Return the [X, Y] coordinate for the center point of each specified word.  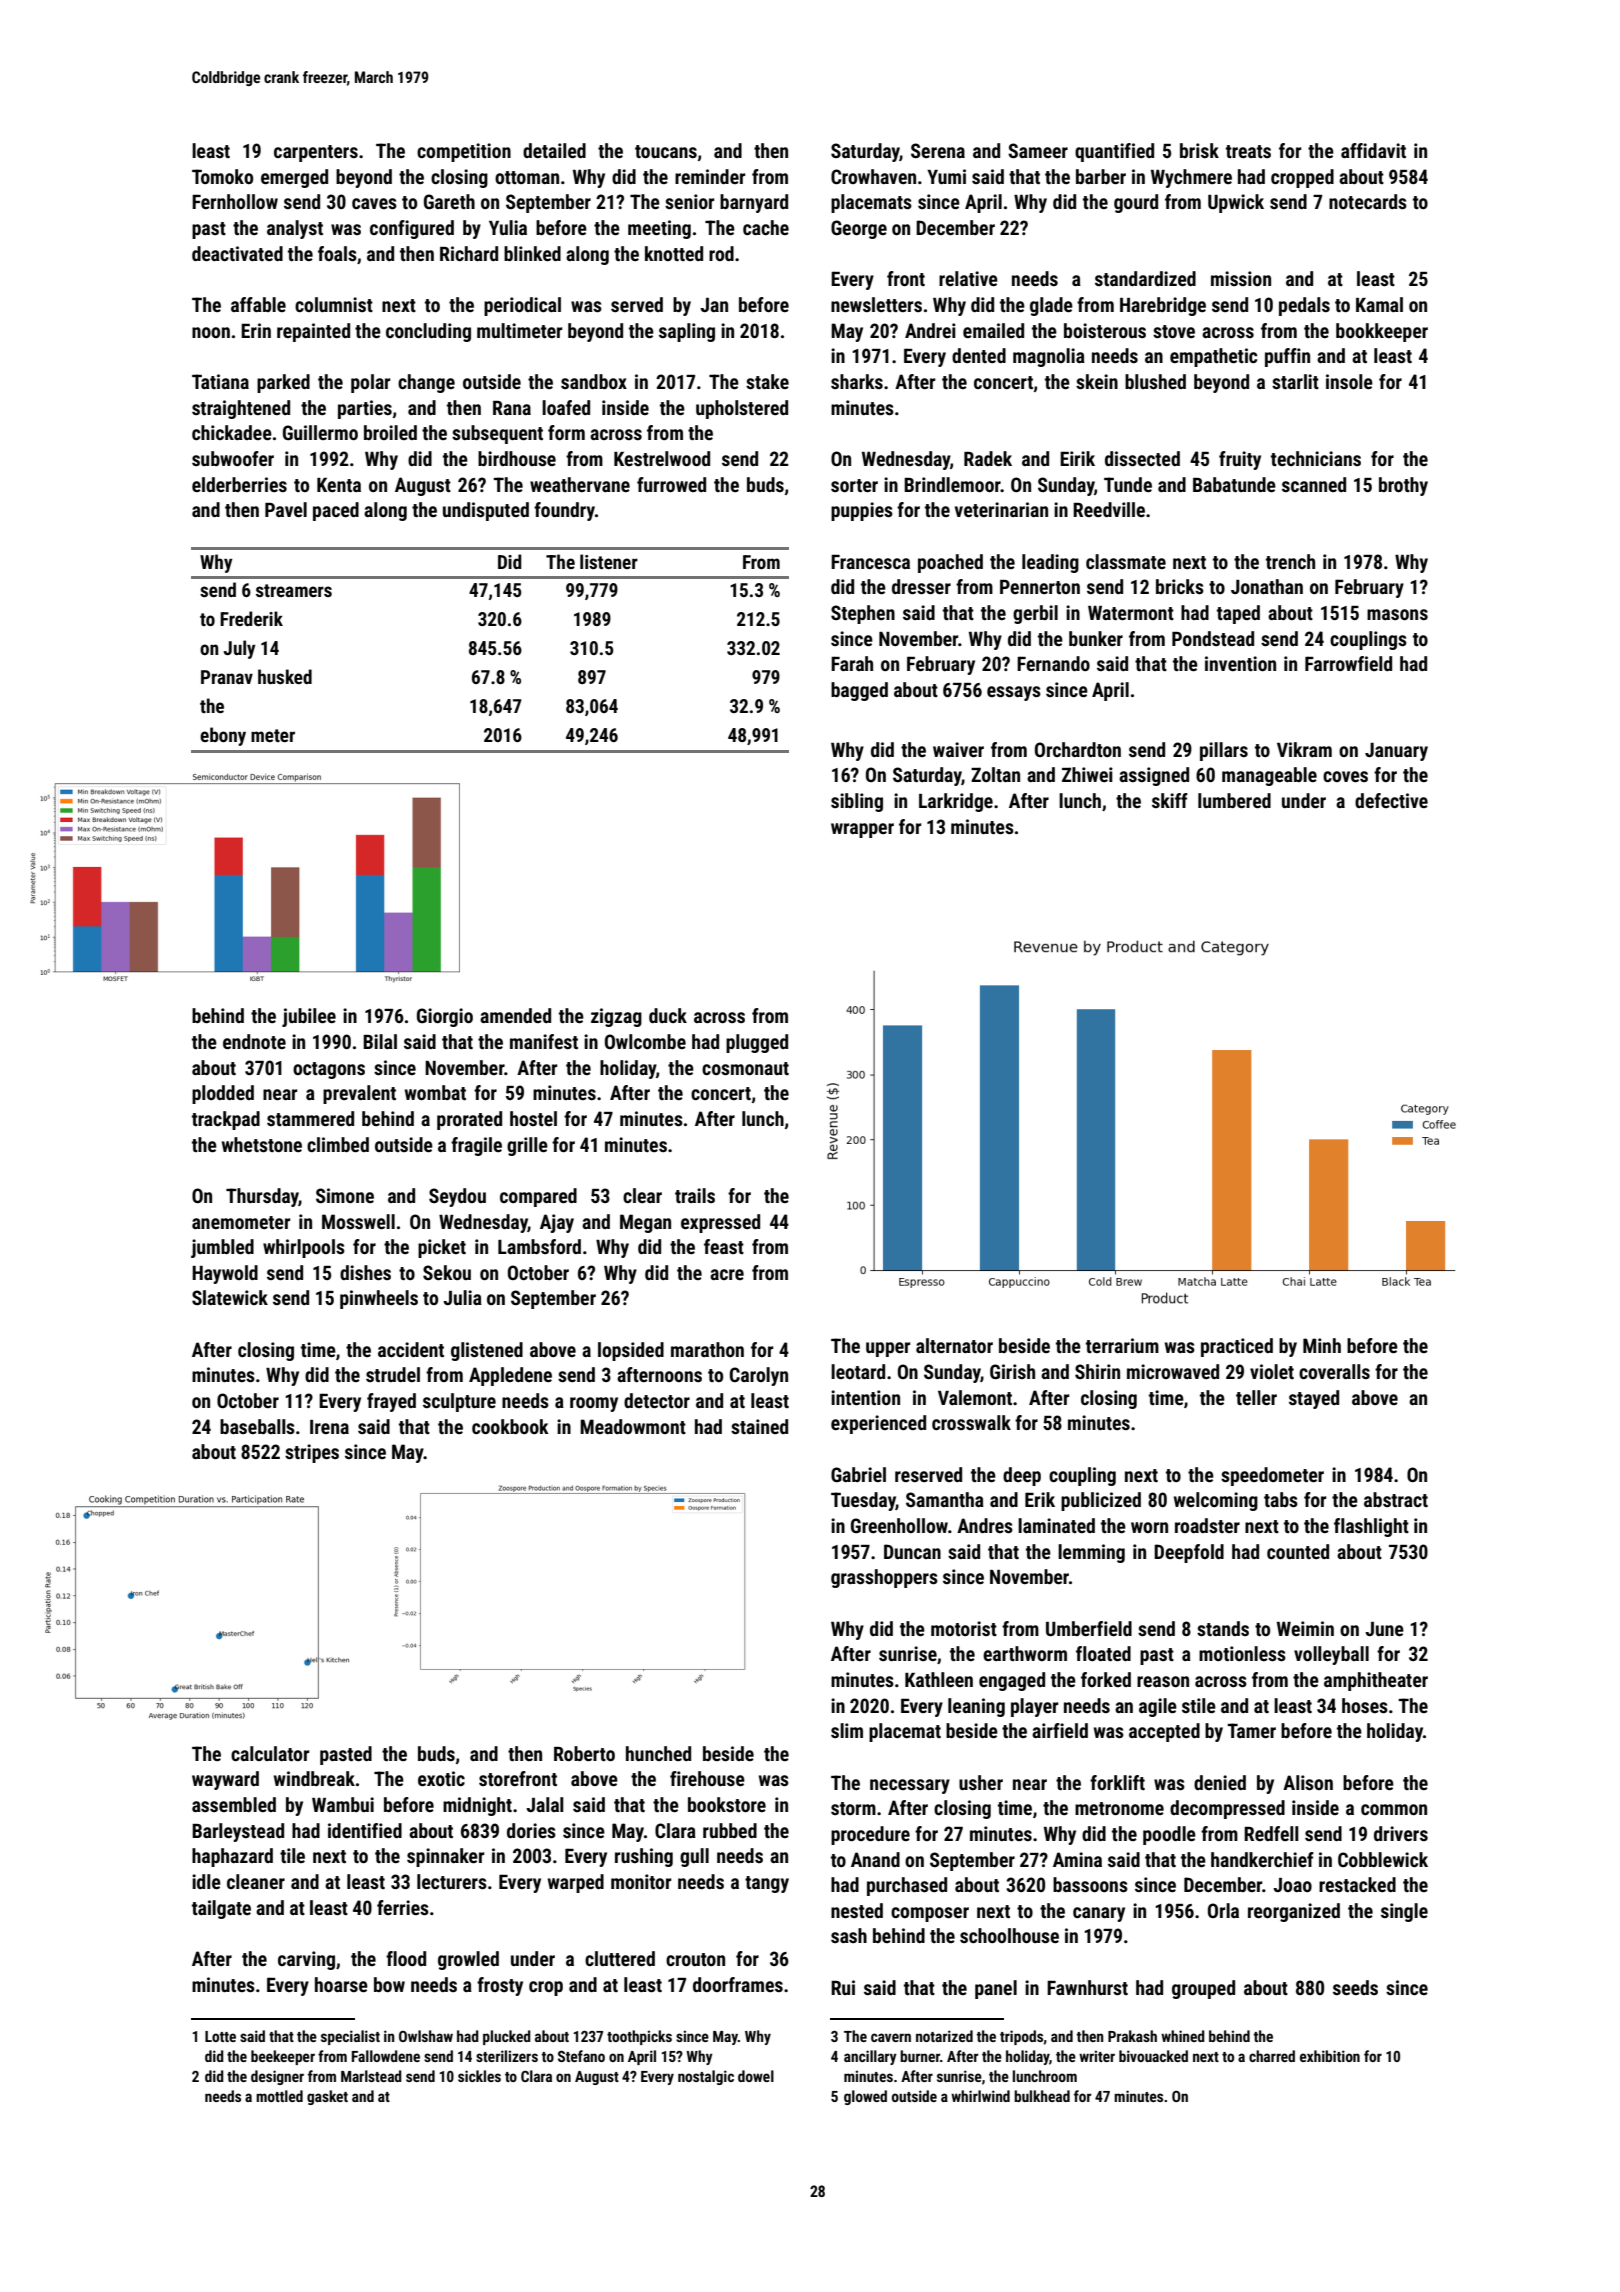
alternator [954, 1345]
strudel [393, 1374]
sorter [854, 485]
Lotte [220, 2036]
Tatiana [220, 381]
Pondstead [1213, 638]
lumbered [1234, 800]
